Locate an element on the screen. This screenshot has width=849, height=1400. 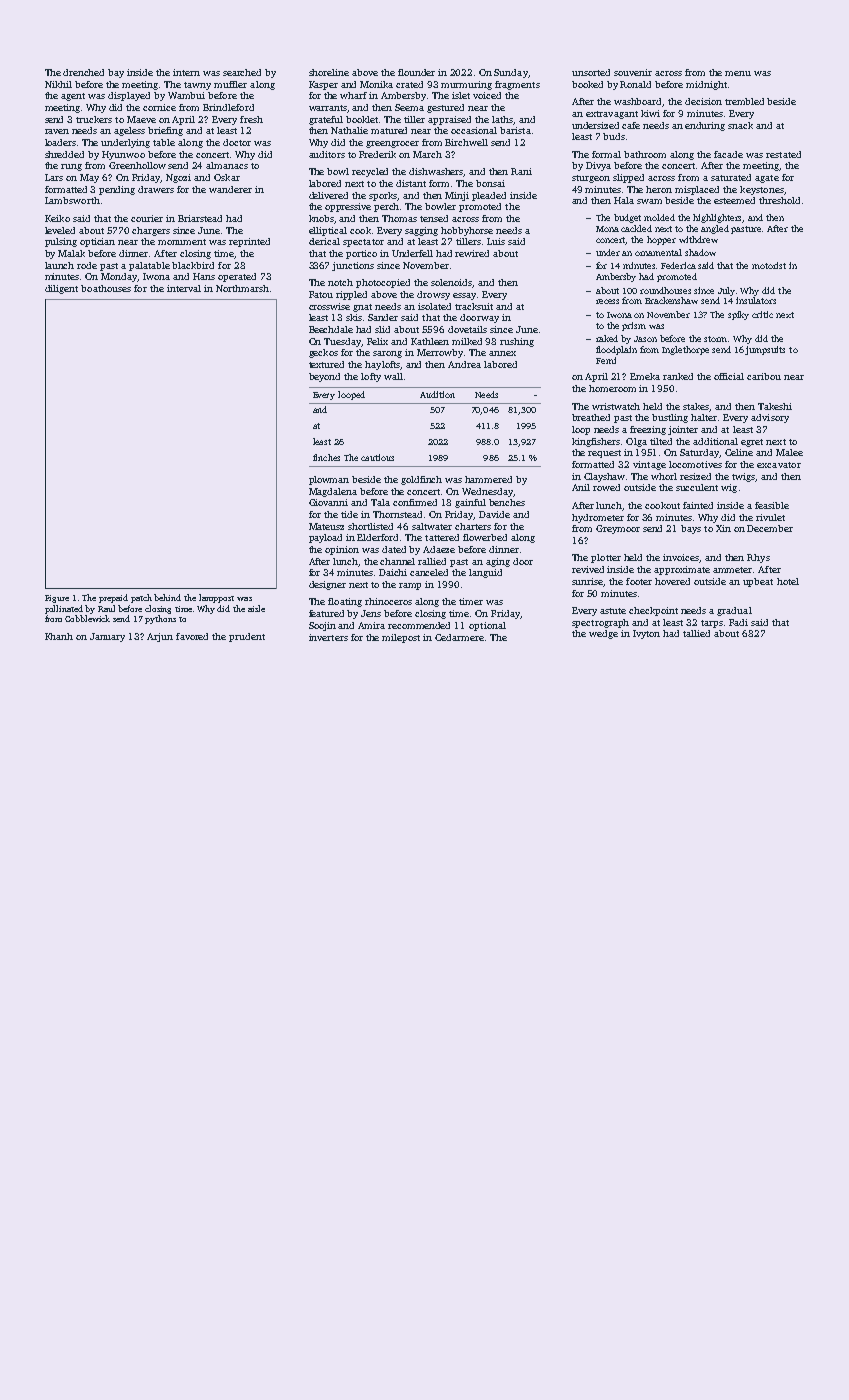
spiky is located at coordinates (738, 315).
